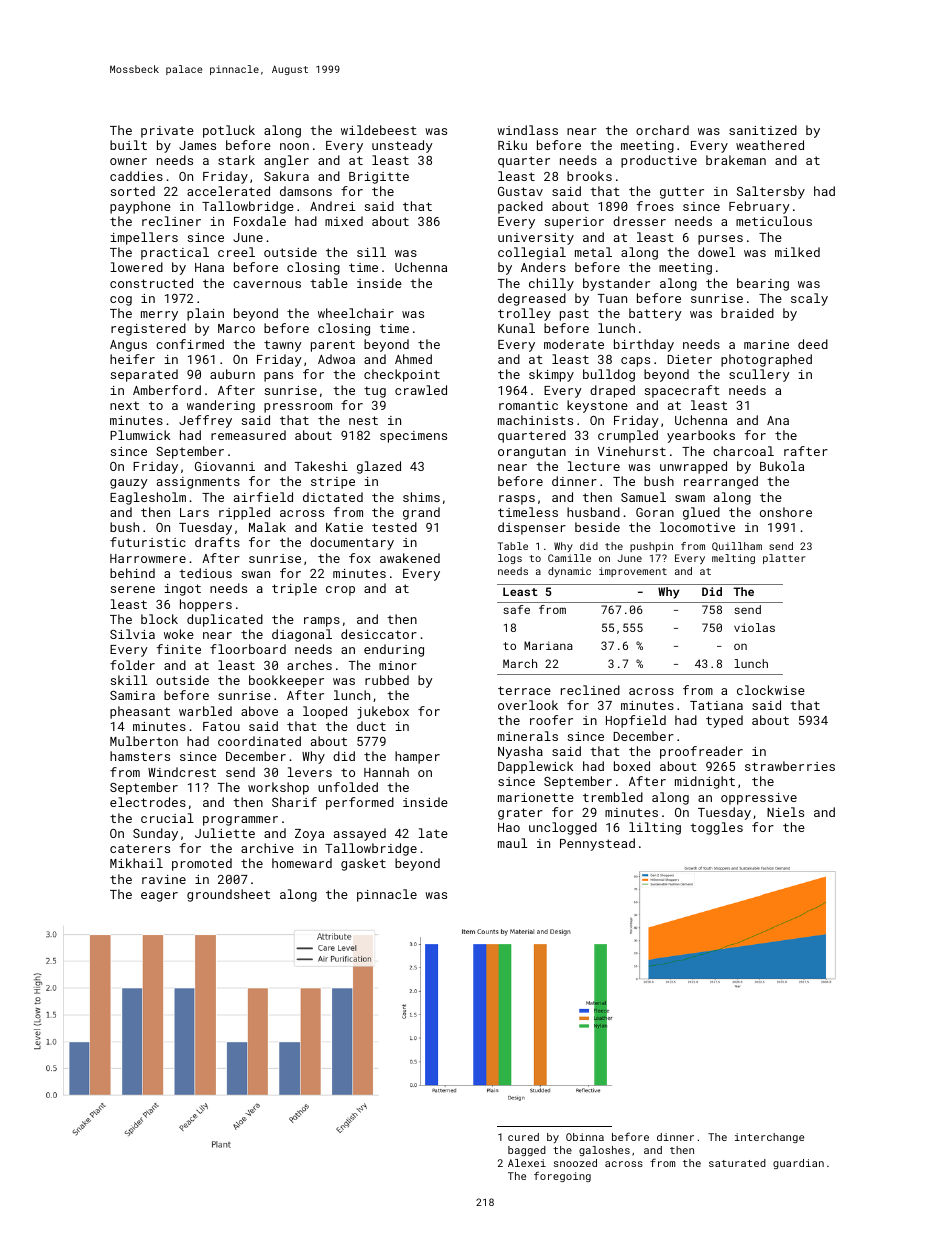 The width and height of the image is (952, 1233). Describe the element at coordinates (562, 1176) in the image. I see `foregoing` at that location.
